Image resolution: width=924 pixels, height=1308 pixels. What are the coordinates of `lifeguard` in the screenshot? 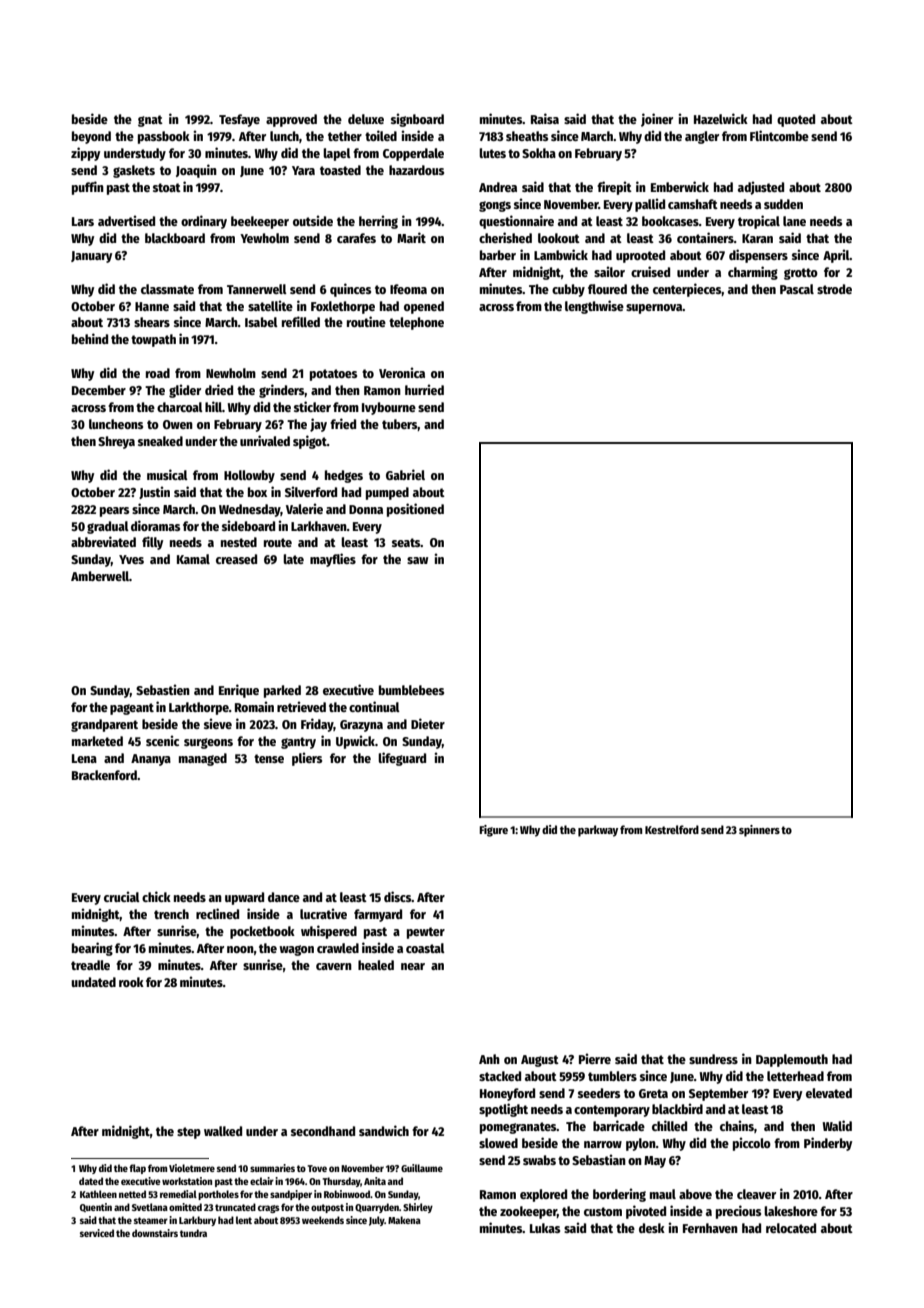 It's located at (402, 759).
